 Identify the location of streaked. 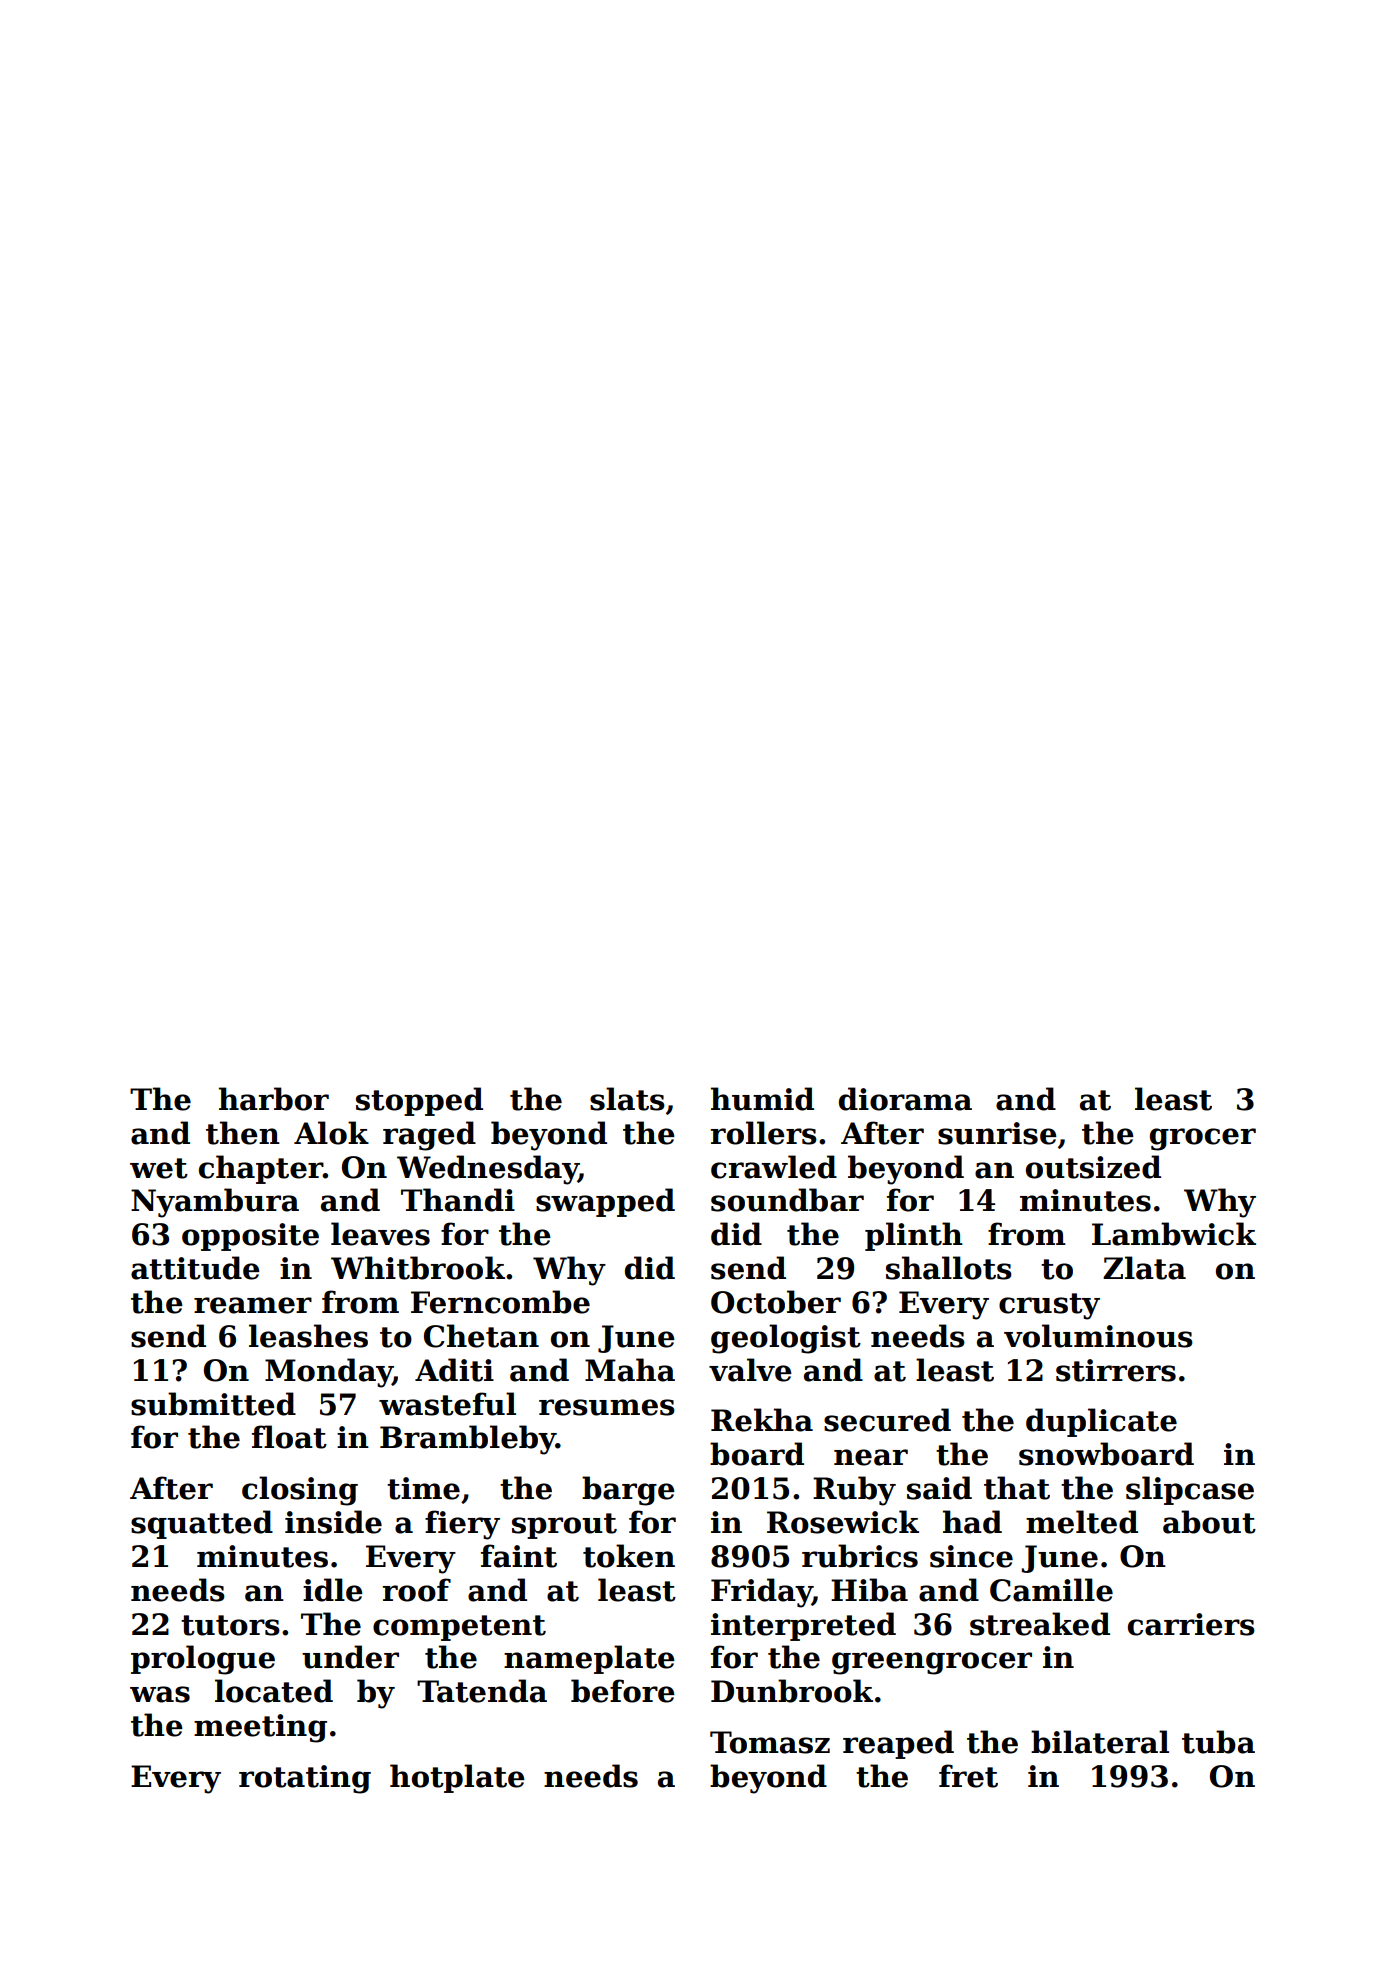
(1040, 1624).
